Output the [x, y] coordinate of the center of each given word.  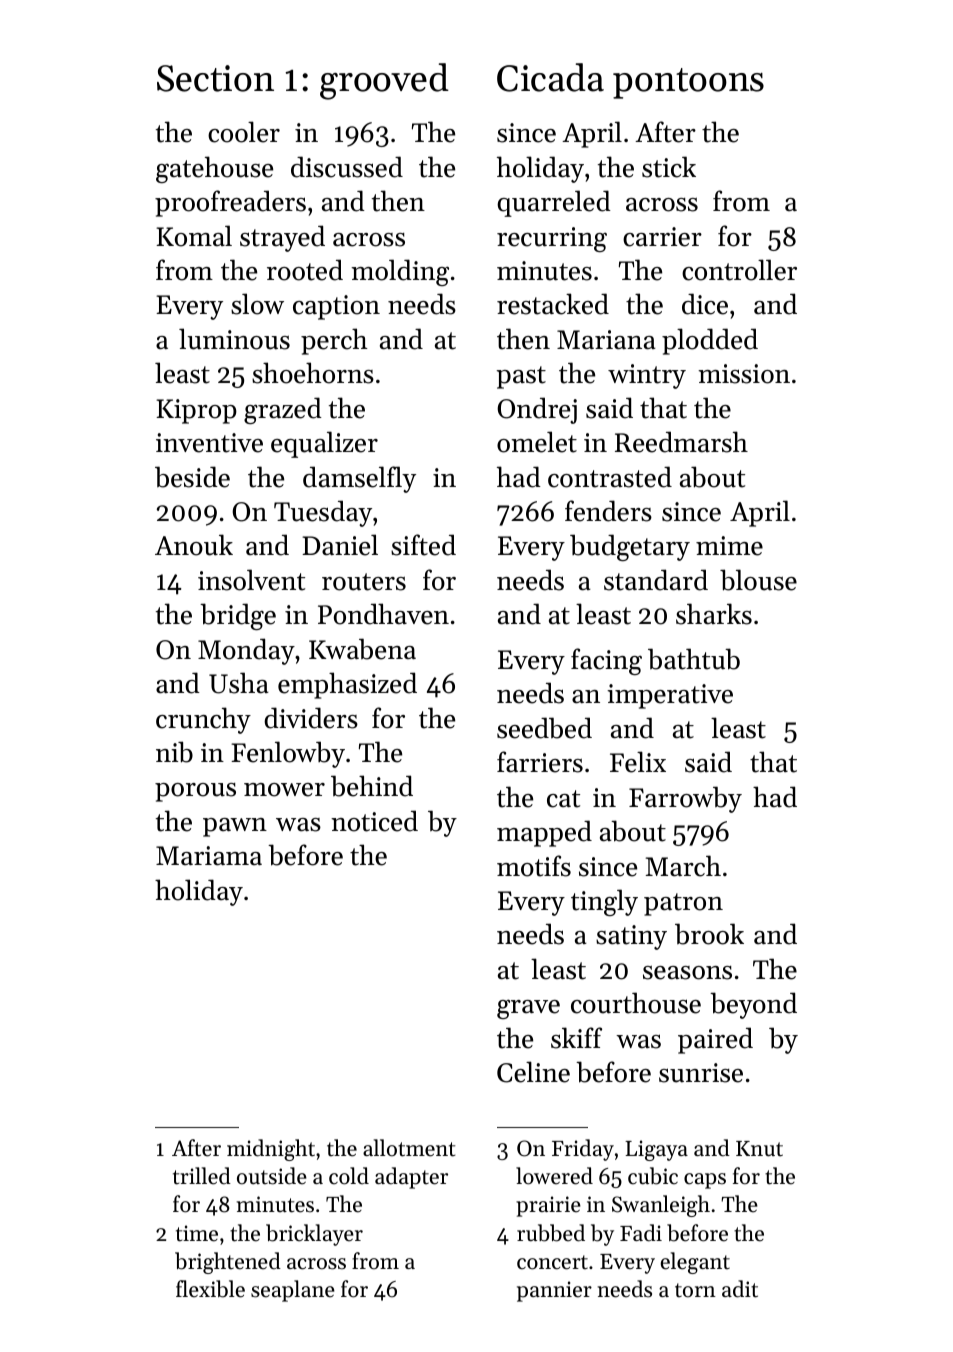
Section [215, 78]
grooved [384, 81]
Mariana [606, 340]
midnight [271, 1150]
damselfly [359, 479]
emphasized [347, 685]
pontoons [688, 83]
